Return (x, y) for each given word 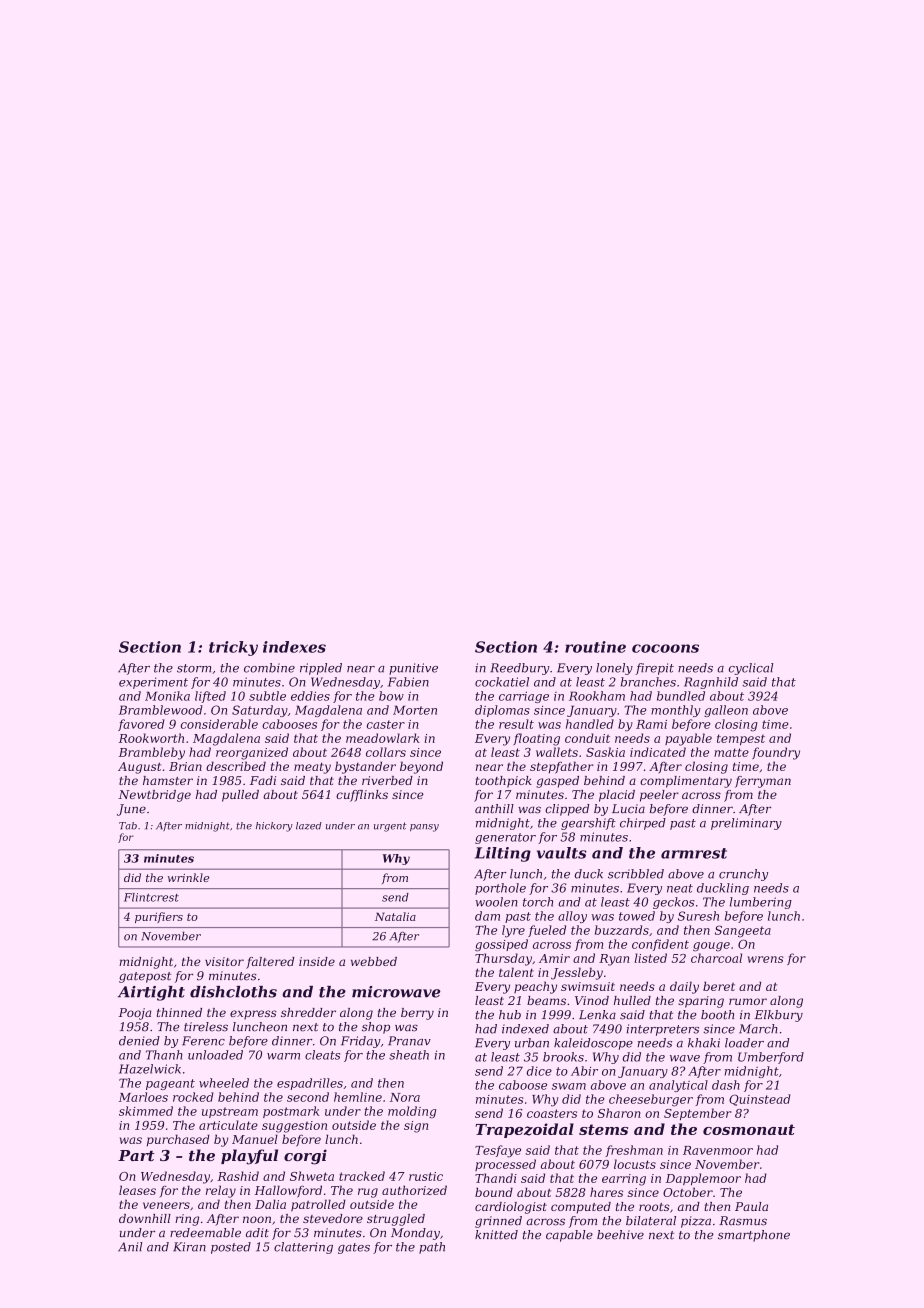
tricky (233, 648)
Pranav (409, 1041)
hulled (632, 1000)
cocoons (665, 648)
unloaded (215, 1055)
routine (595, 647)
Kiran (189, 1247)
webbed (374, 961)
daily (684, 987)
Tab (128, 826)
